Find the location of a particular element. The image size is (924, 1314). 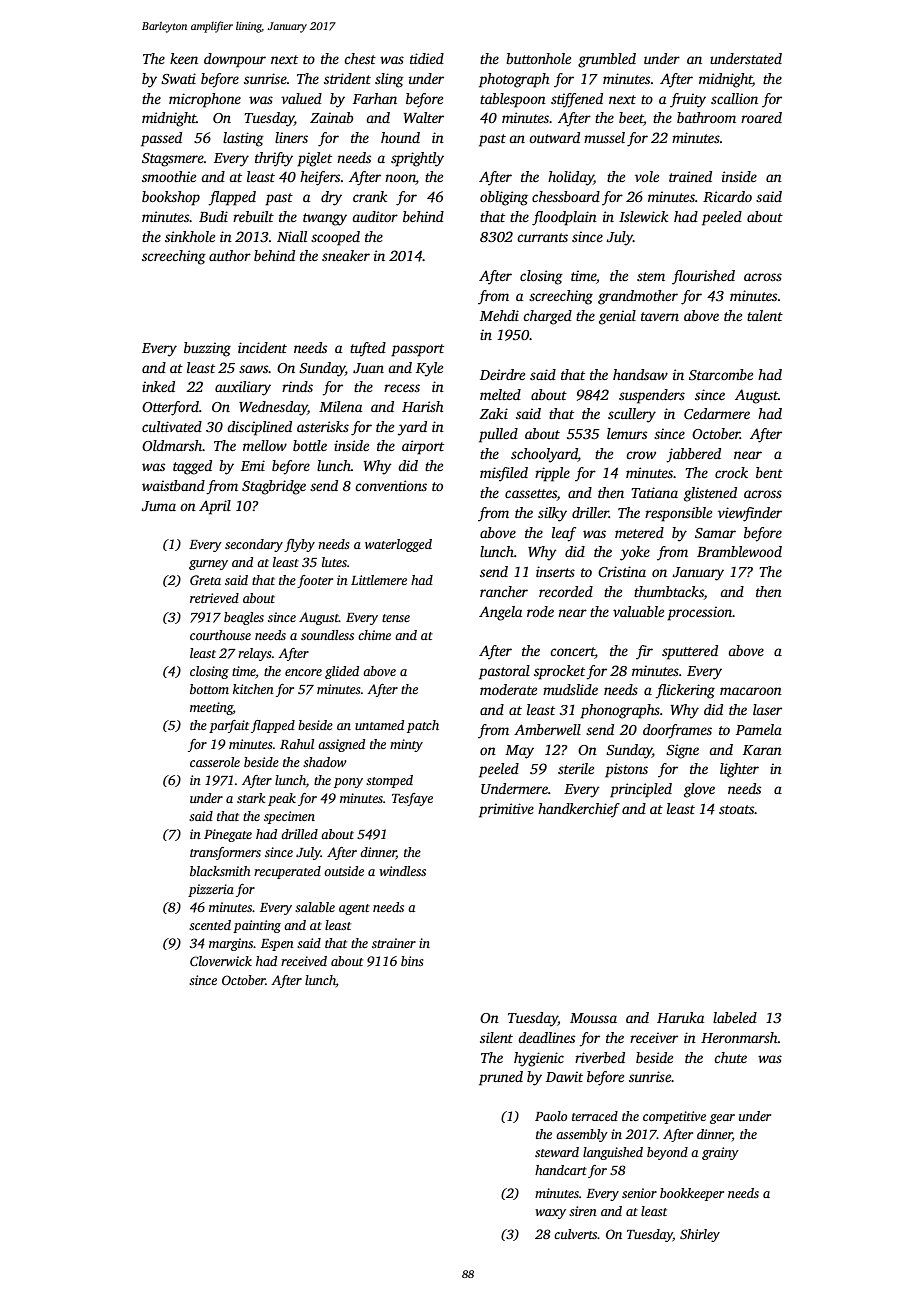

senior is located at coordinates (639, 1193).
